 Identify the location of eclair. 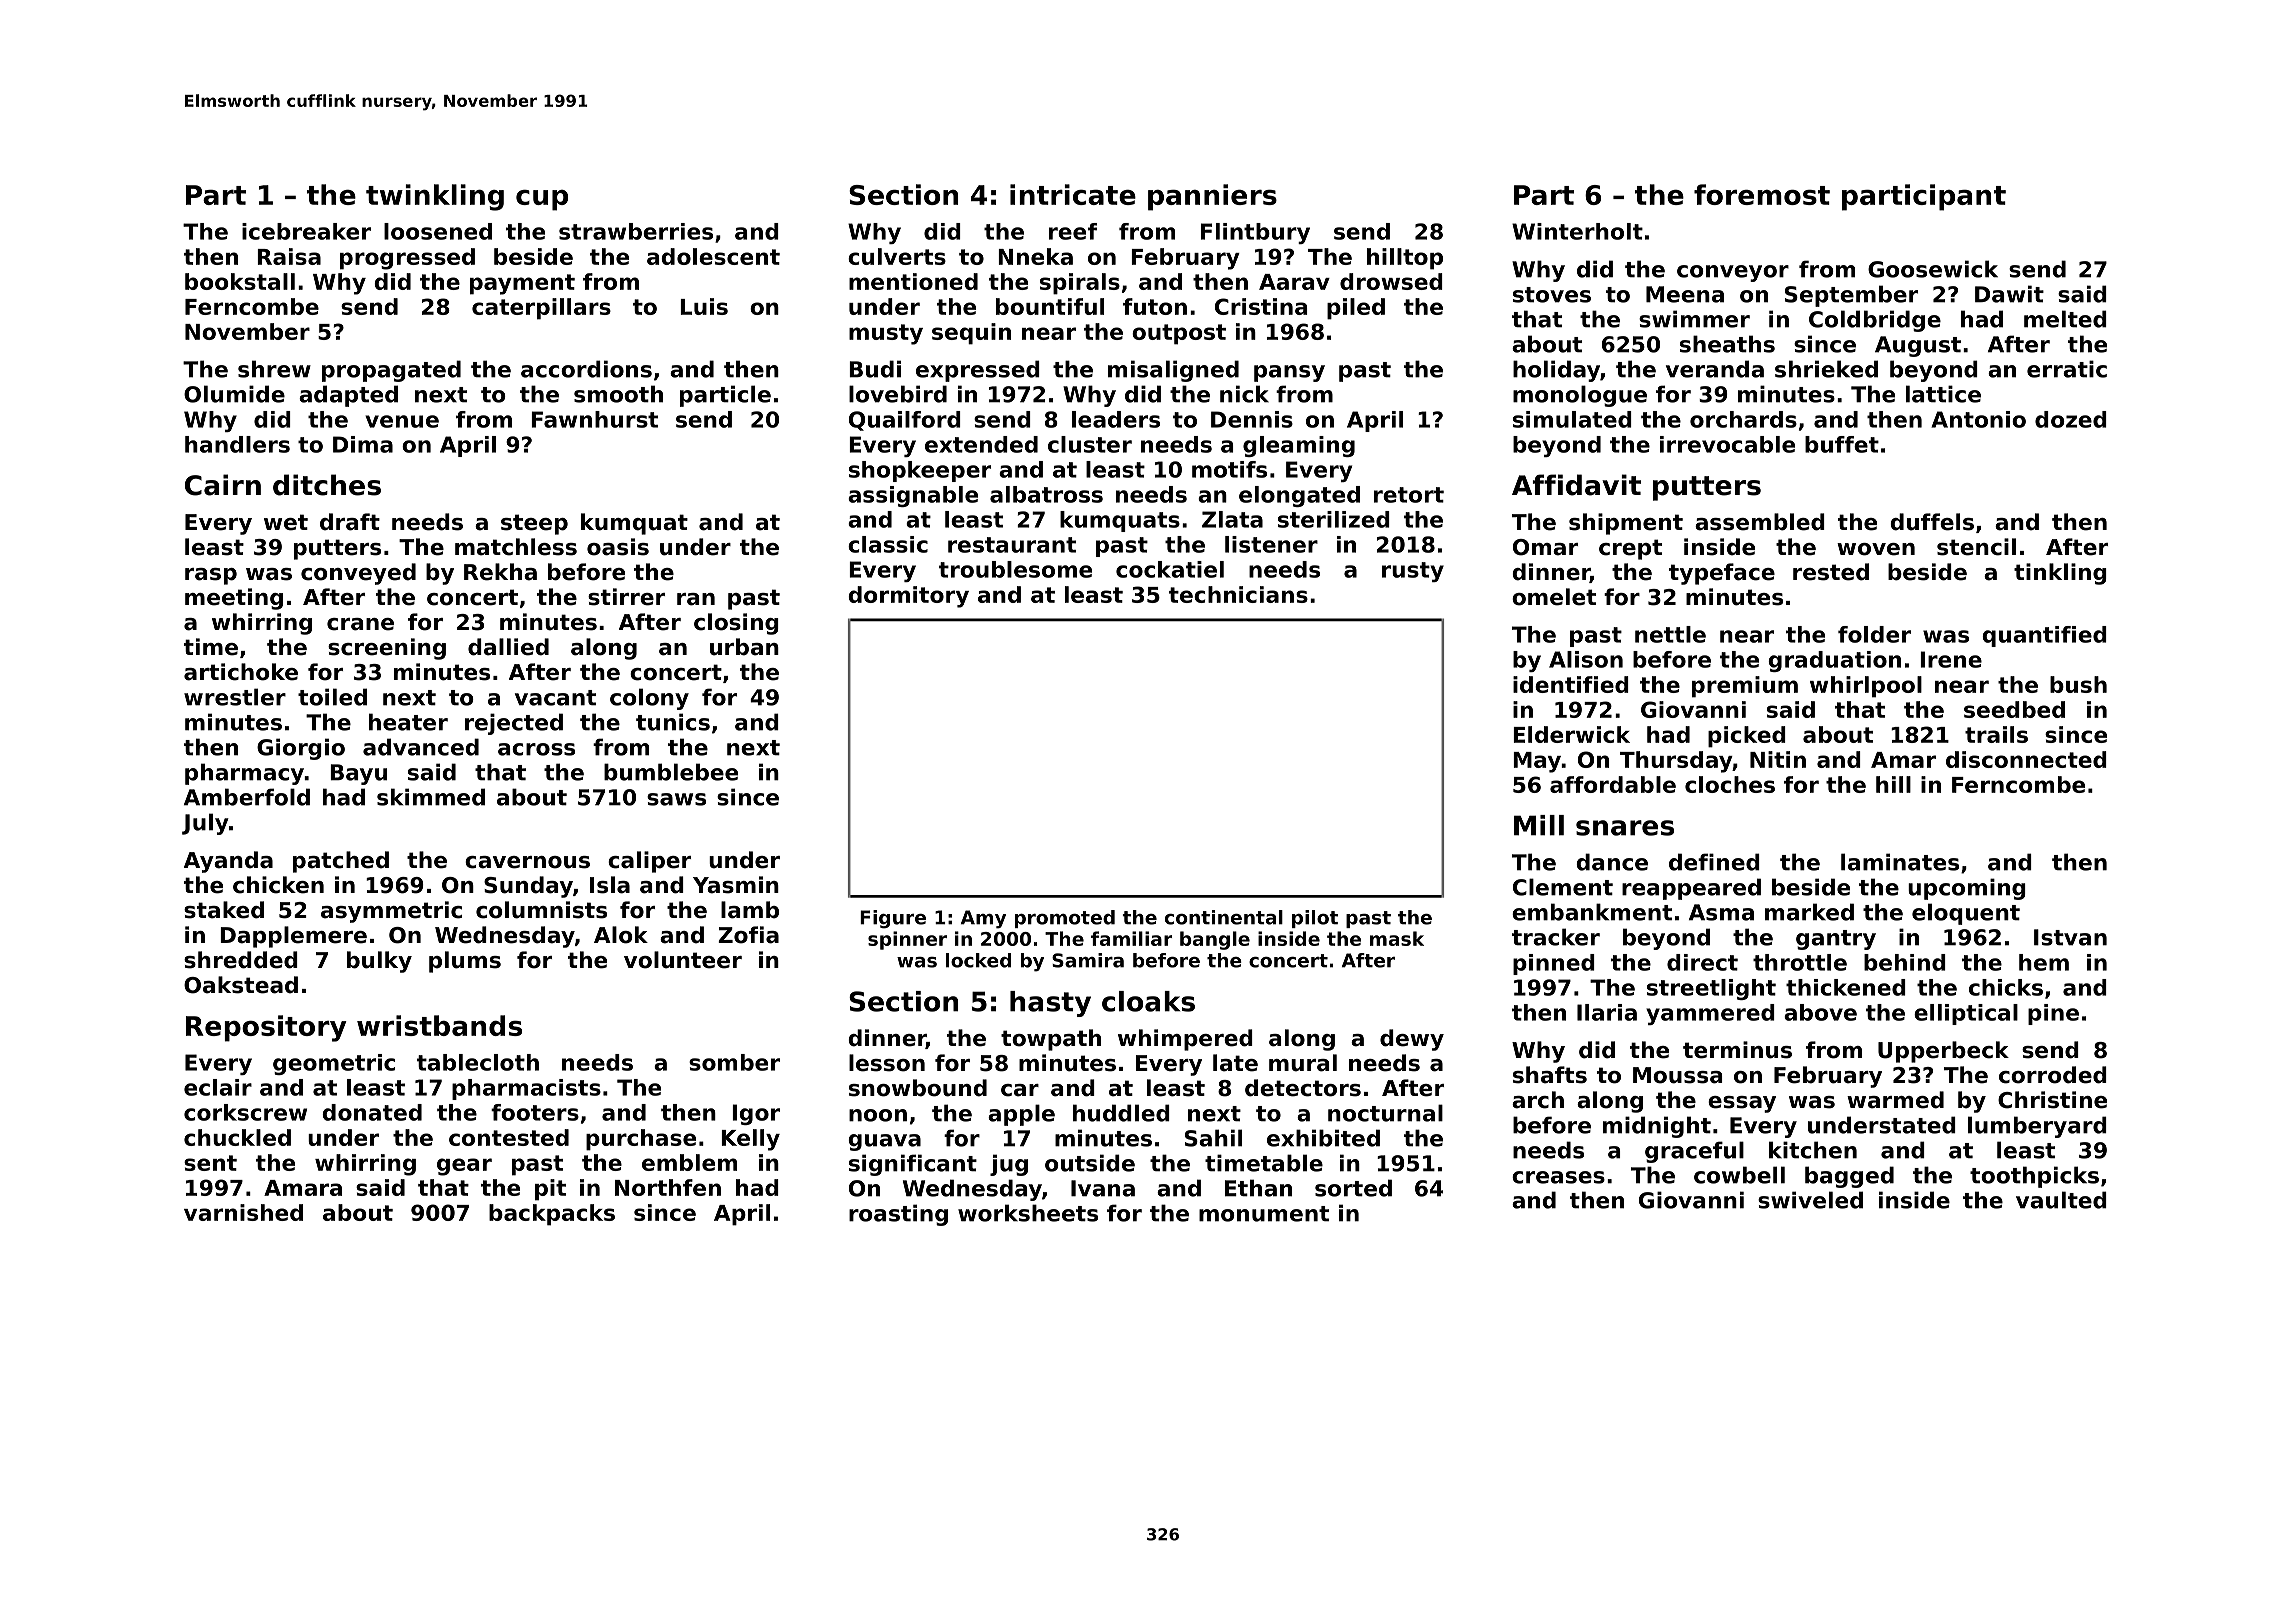
(218, 1087).
